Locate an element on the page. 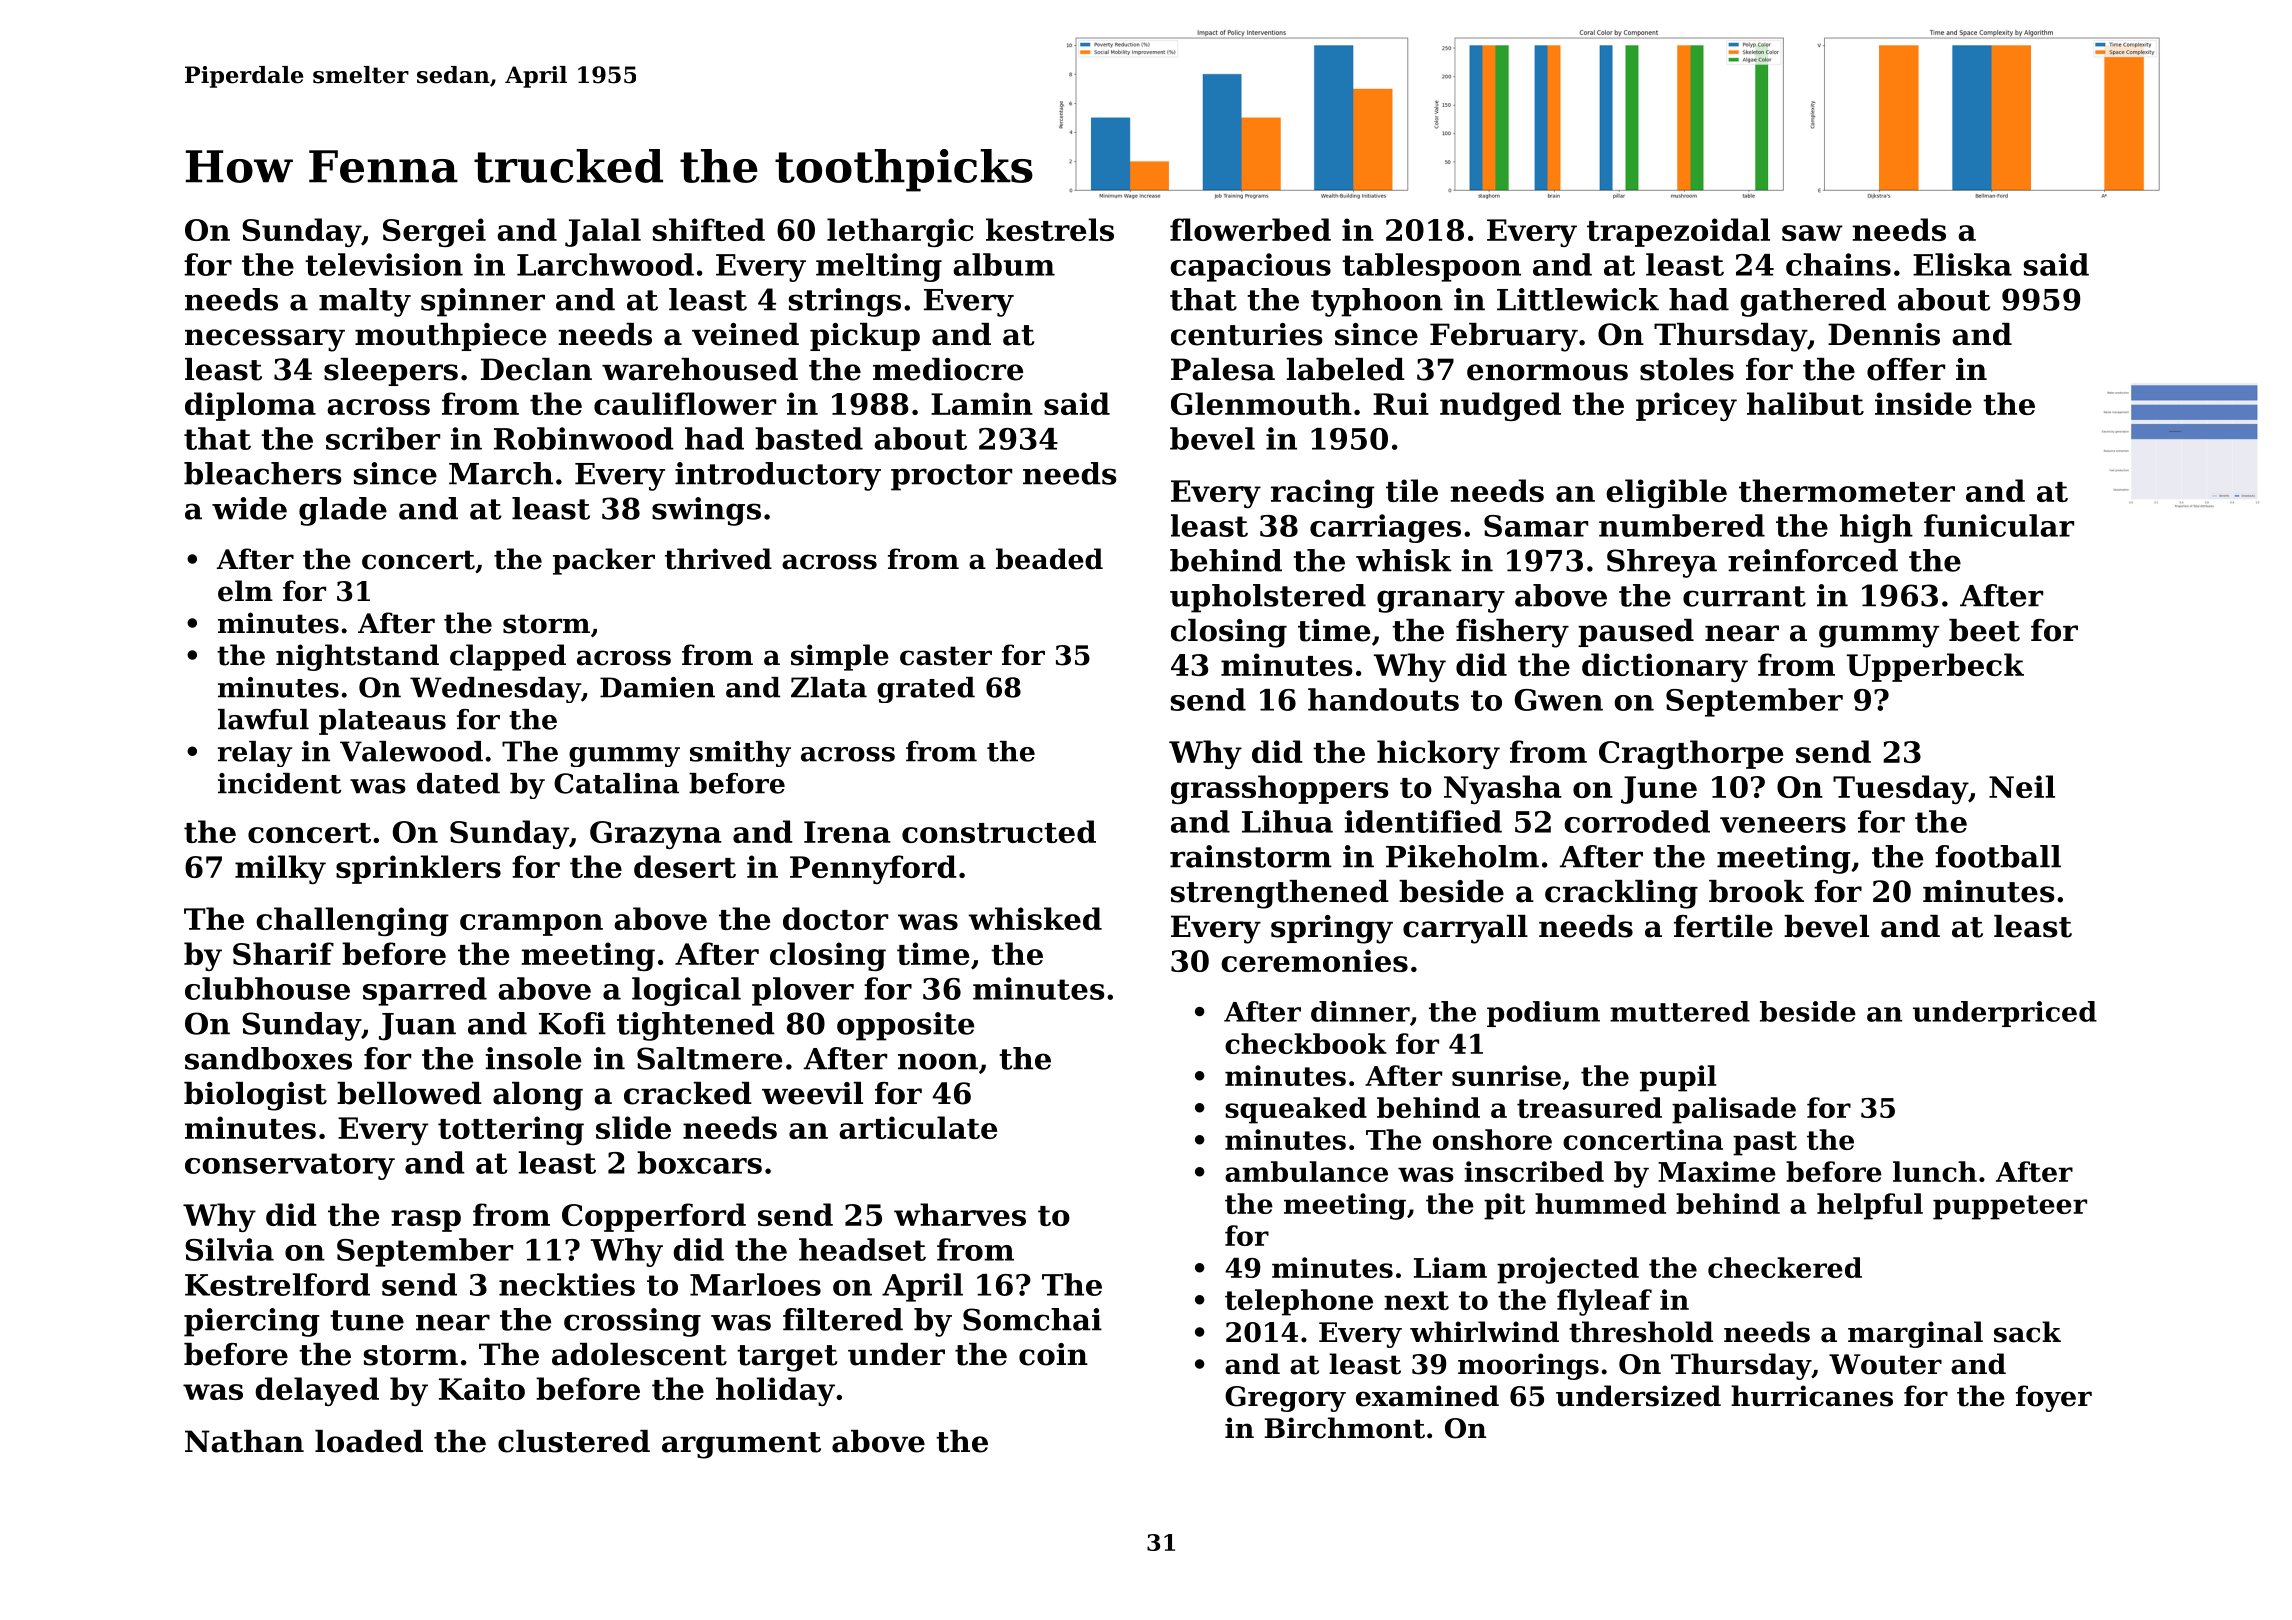 The height and width of the page is (1620, 2292). Nathan is located at coordinates (244, 1441).
